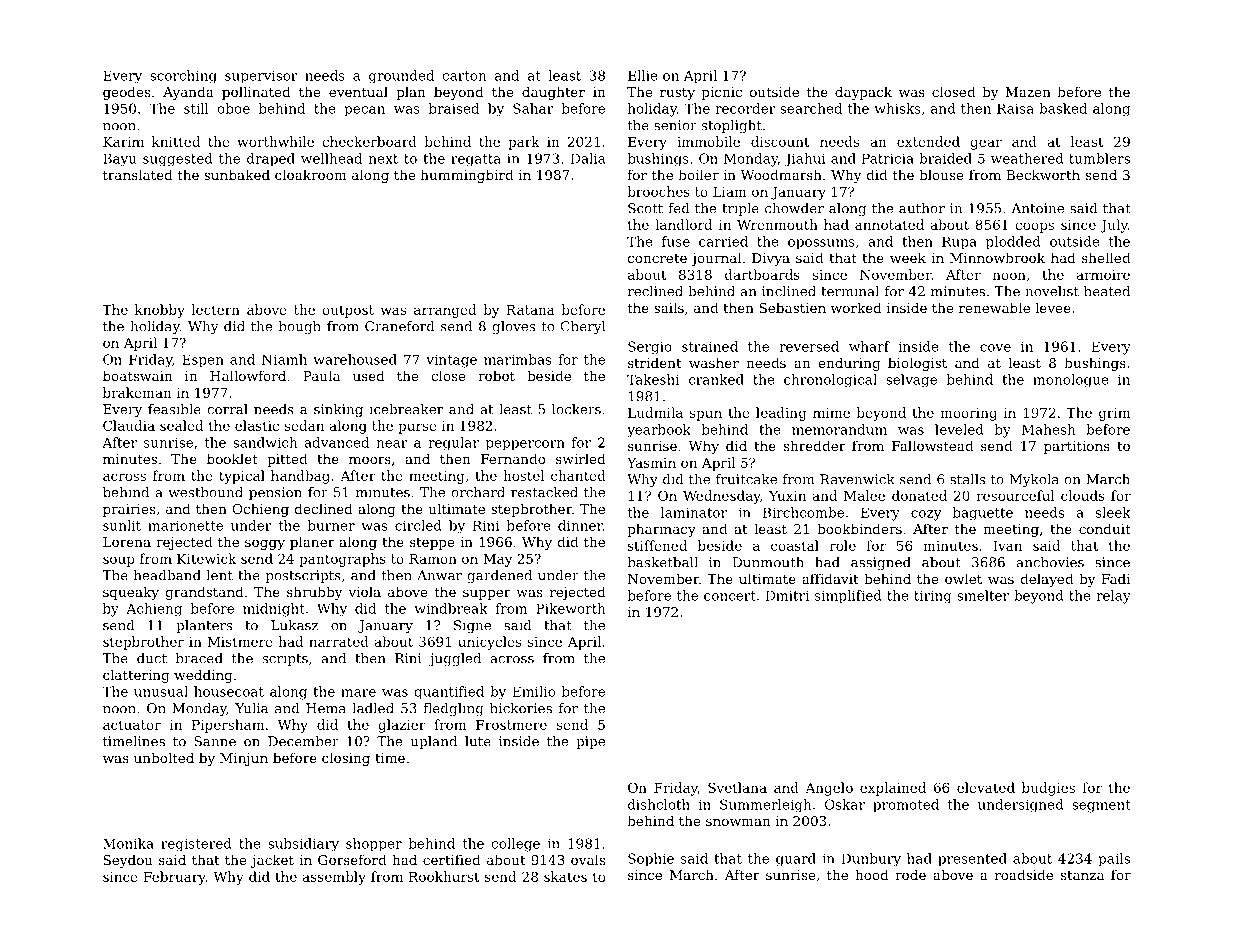 The width and height of the screenshot is (1233, 952). I want to click on spun, so click(706, 415).
